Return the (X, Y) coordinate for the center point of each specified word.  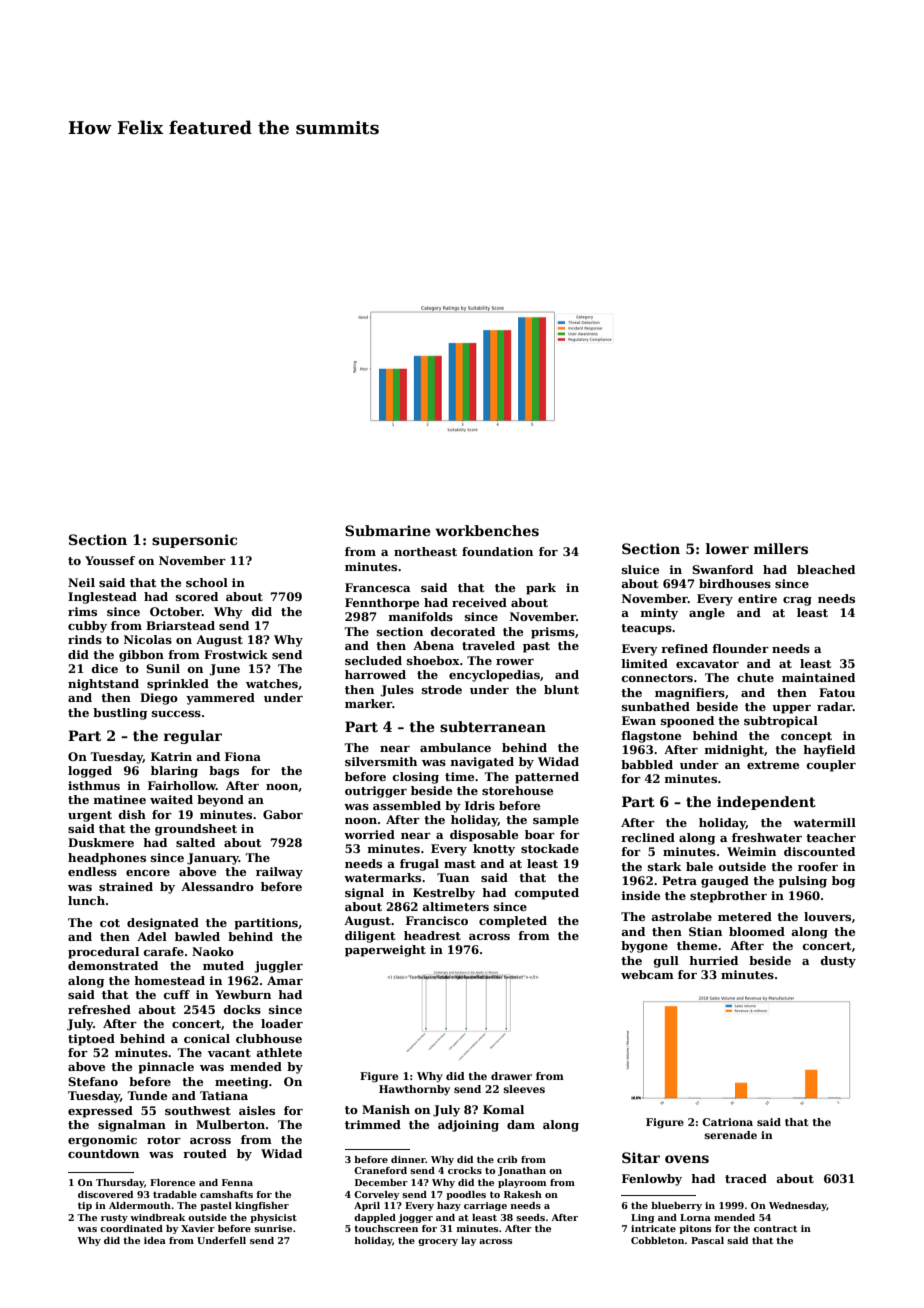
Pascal (707, 1240)
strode (442, 689)
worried (369, 834)
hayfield (829, 751)
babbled (647, 764)
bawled (197, 936)
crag (797, 601)
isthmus (94, 785)
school (207, 582)
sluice (640, 569)
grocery (438, 1242)
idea (155, 1240)
